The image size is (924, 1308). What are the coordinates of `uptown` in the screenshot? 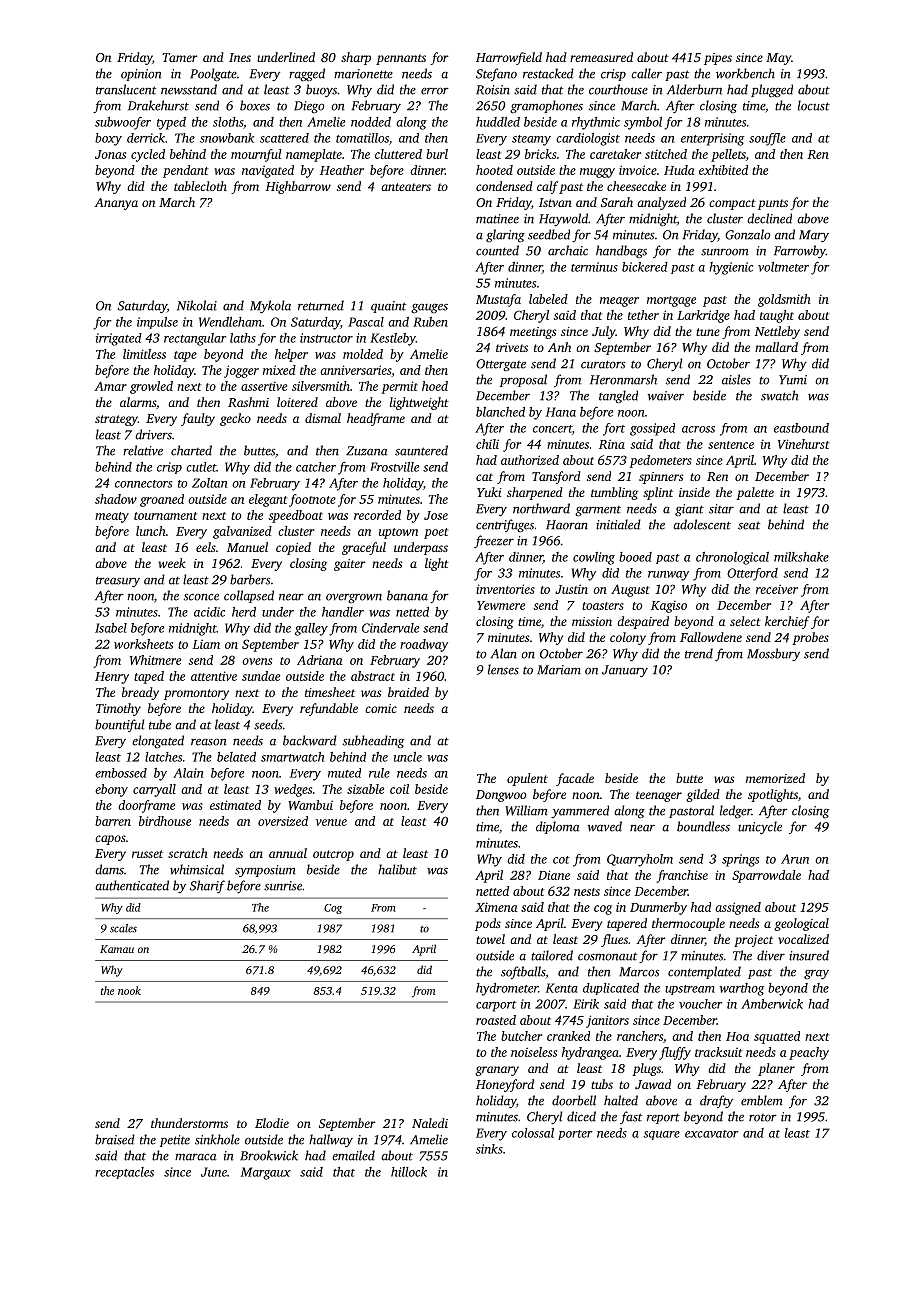 It's located at (398, 533).
